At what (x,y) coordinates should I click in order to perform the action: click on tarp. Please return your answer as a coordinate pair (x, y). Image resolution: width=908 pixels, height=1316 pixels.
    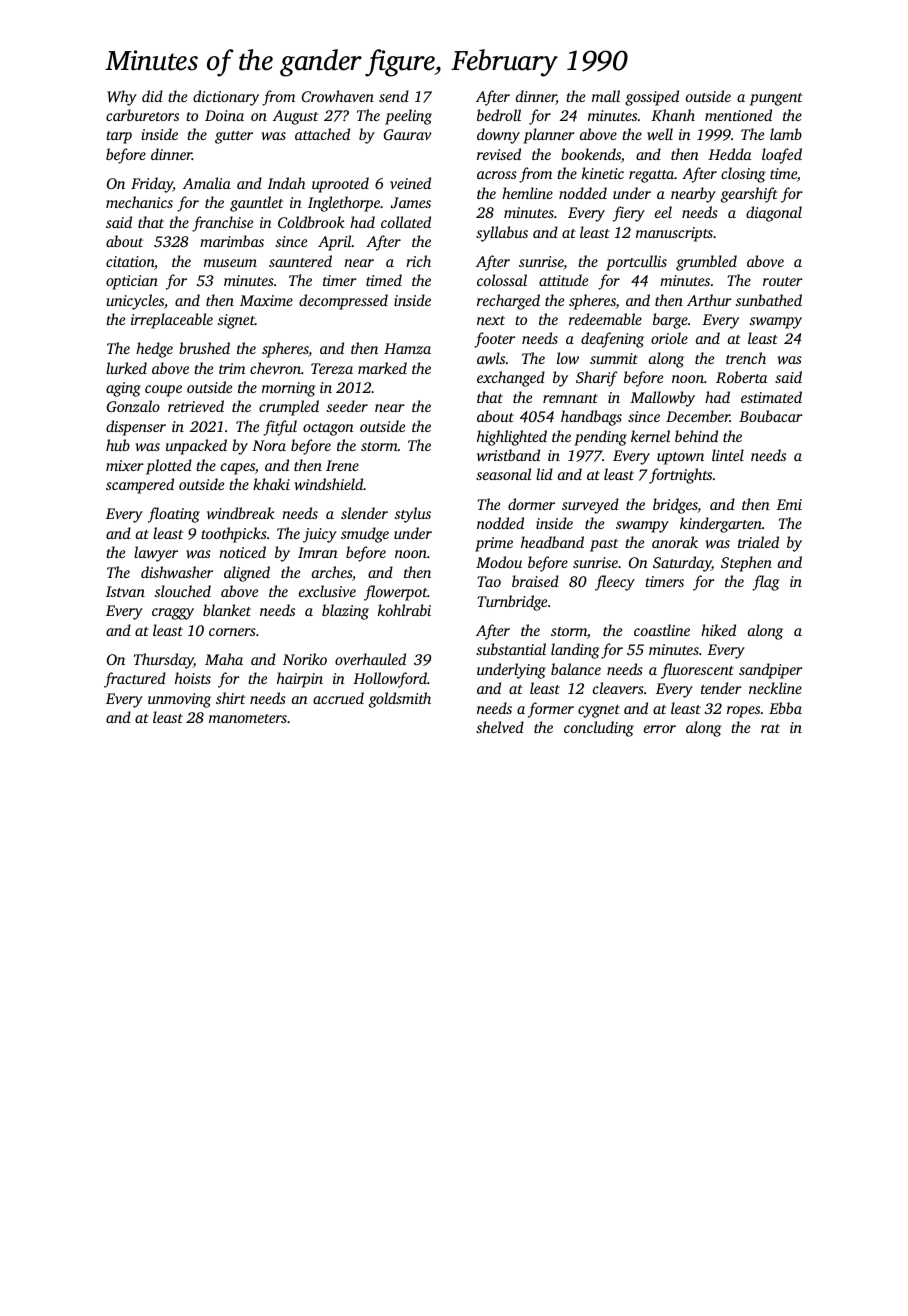
    Looking at the image, I should click on (119, 137).
